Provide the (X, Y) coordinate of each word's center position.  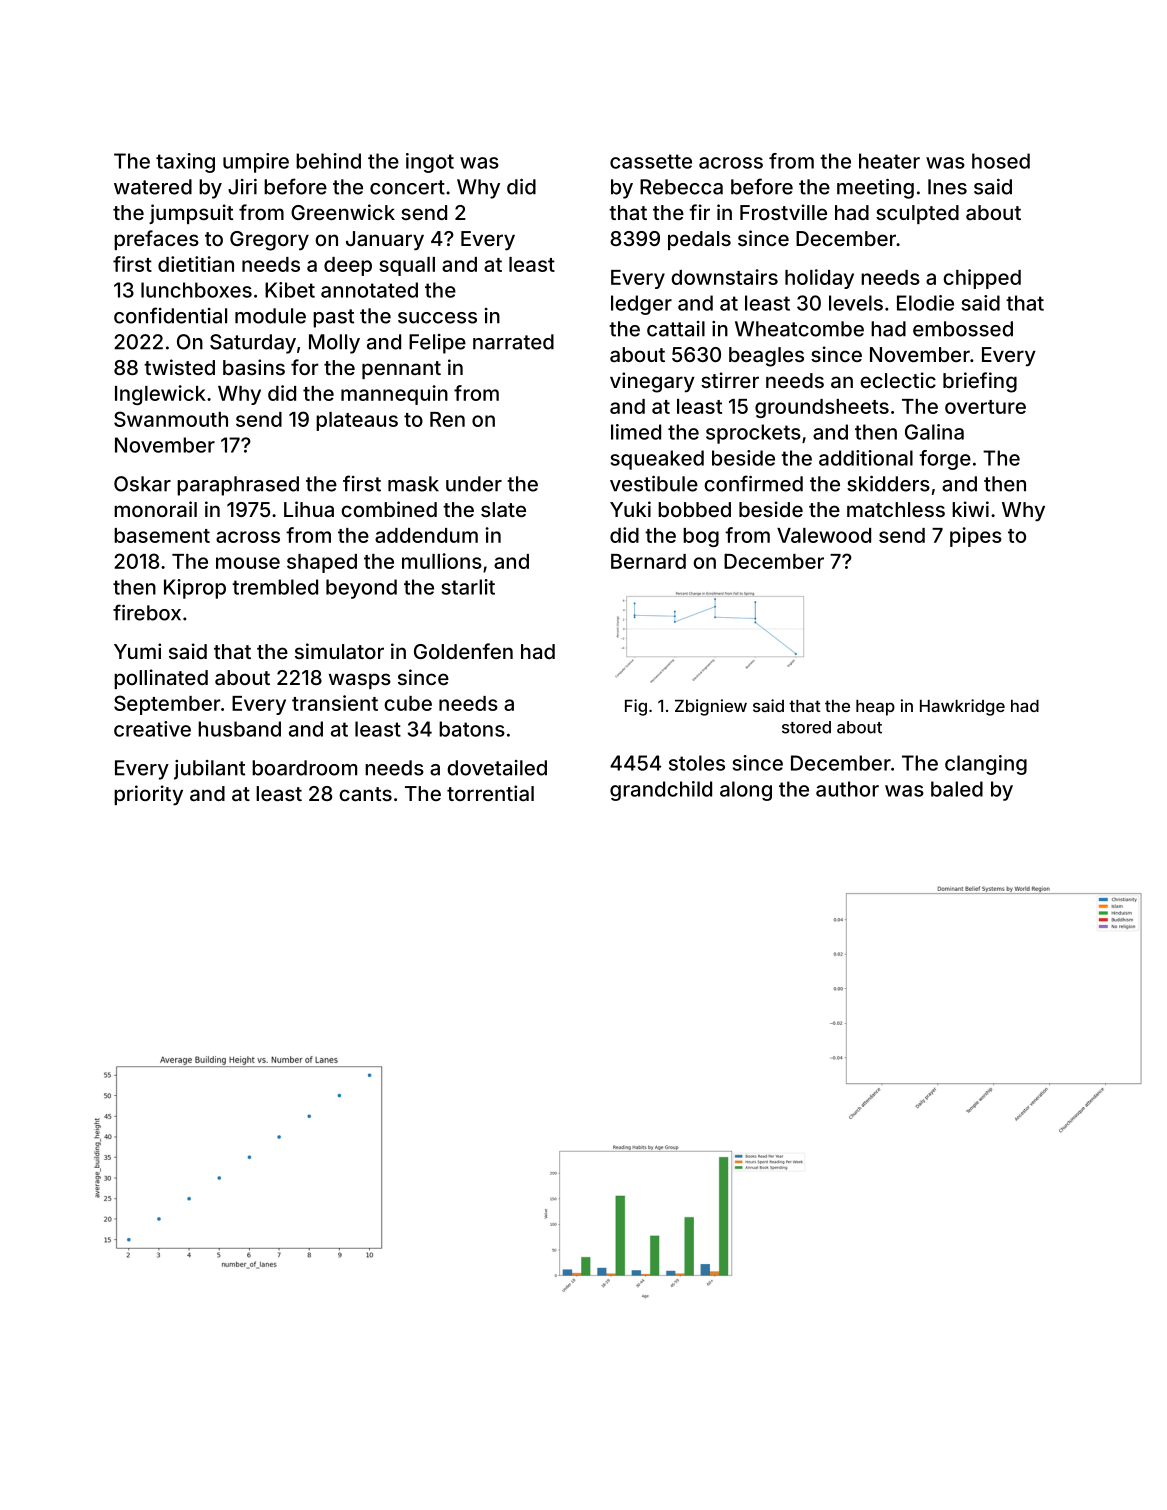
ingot (430, 163)
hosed (1001, 161)
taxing (185, 163)
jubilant (209, 770)
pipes (976, 537)
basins (254, 367)
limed (636, 432)
